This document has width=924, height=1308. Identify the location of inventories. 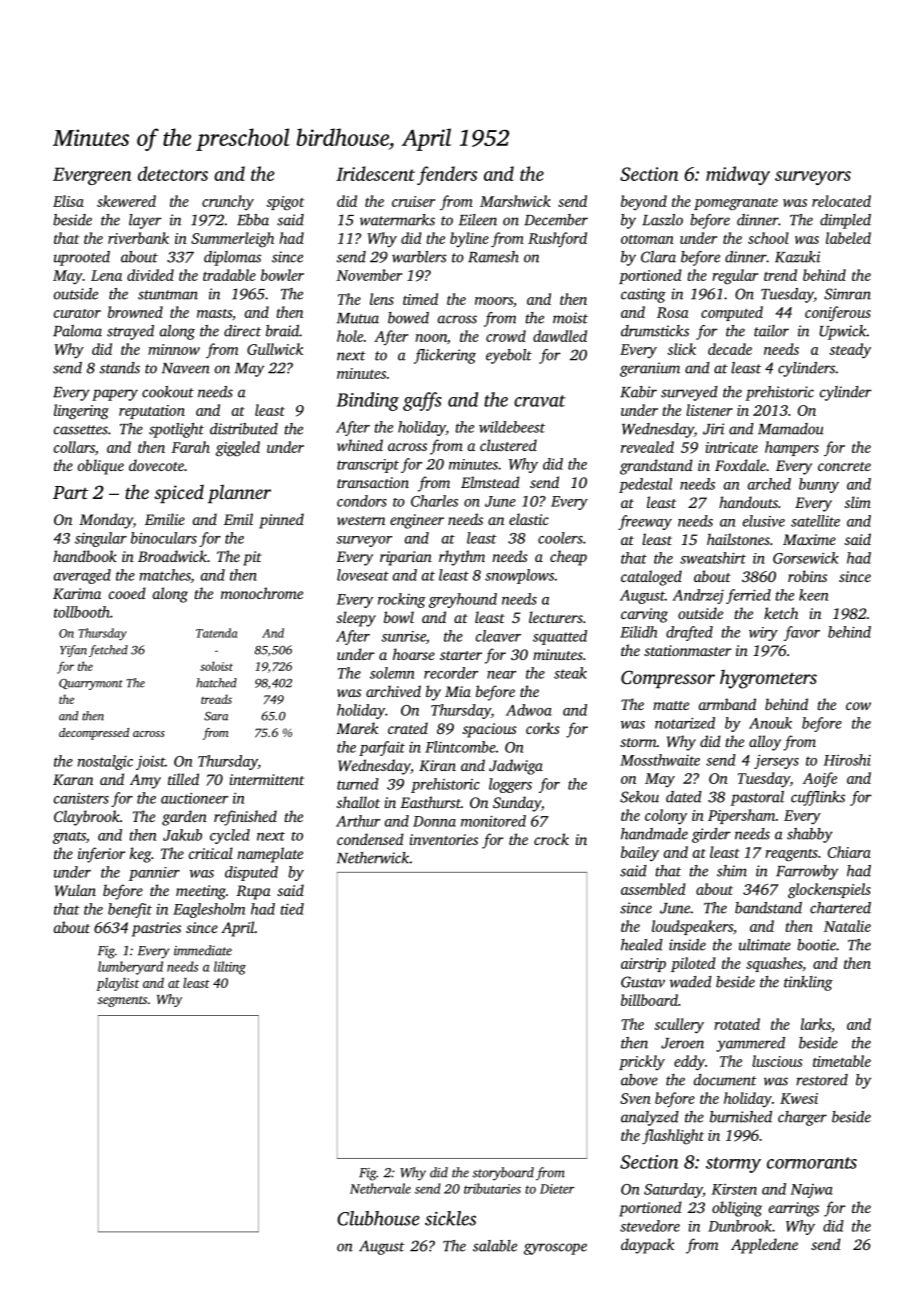
(444, 839).
